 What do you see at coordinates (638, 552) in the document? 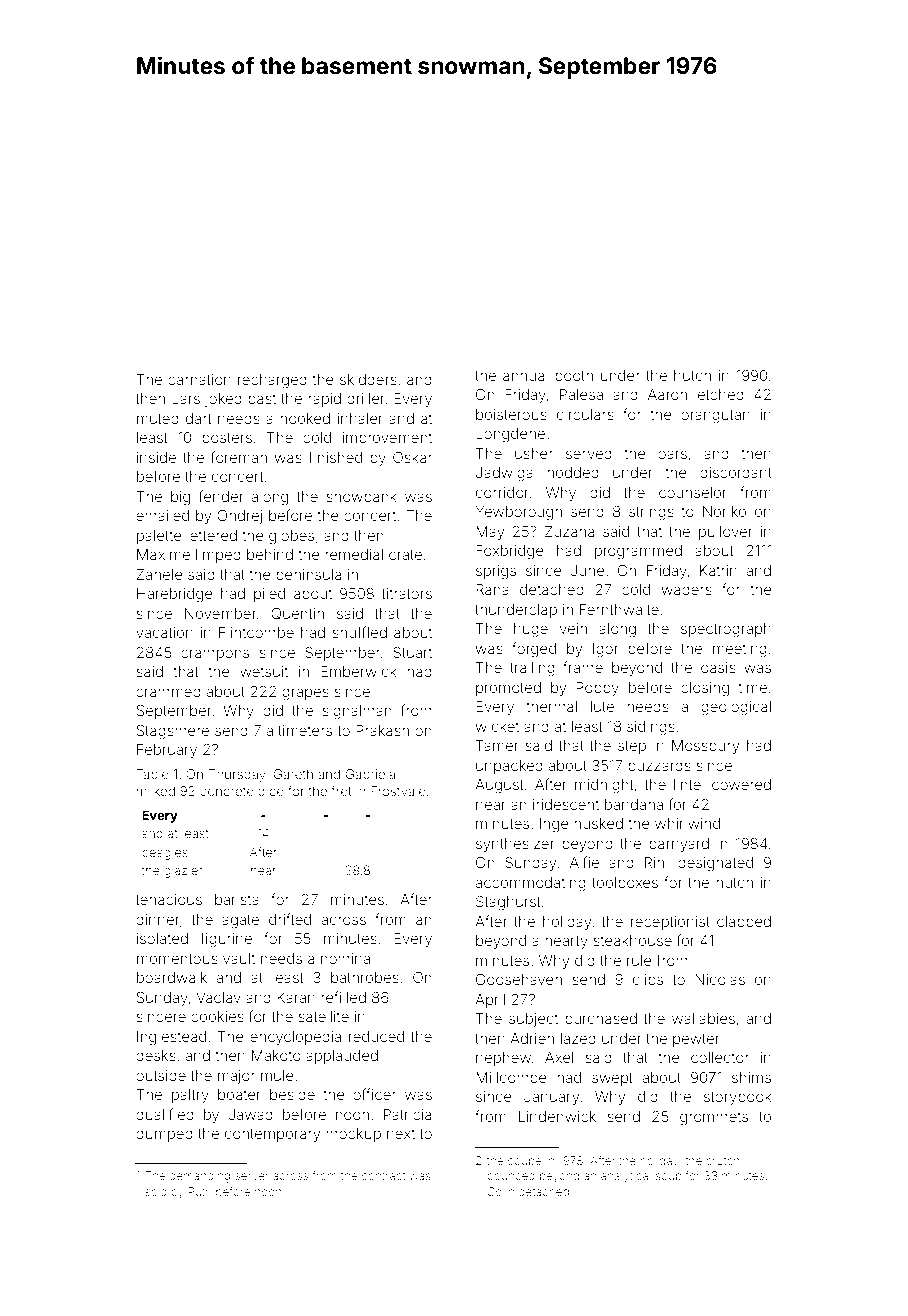
I see `programmed` at bounding box center [638, 552].
